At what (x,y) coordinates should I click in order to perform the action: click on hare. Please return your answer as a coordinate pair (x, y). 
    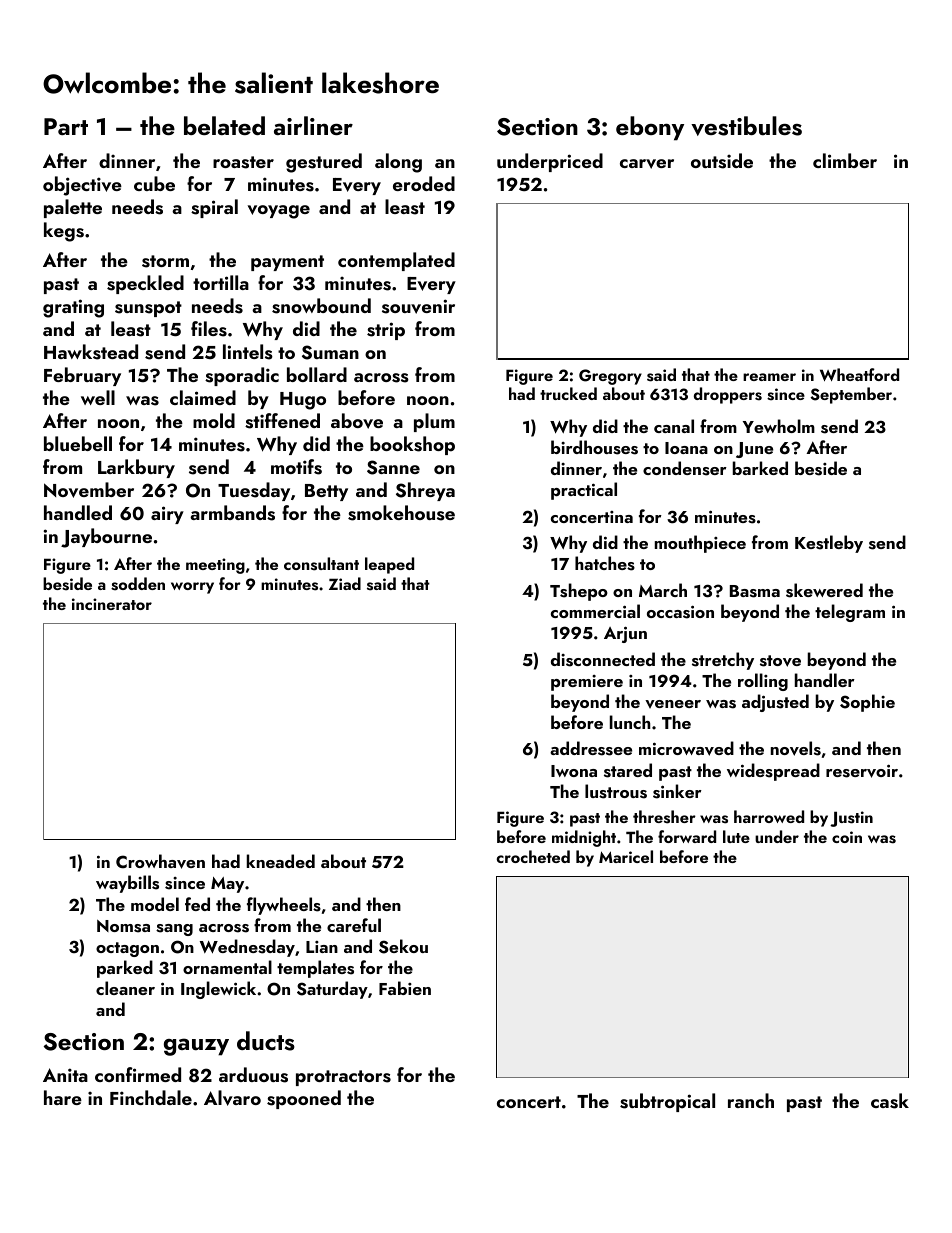
    Looking at the image, I should click on (63, 1097).
